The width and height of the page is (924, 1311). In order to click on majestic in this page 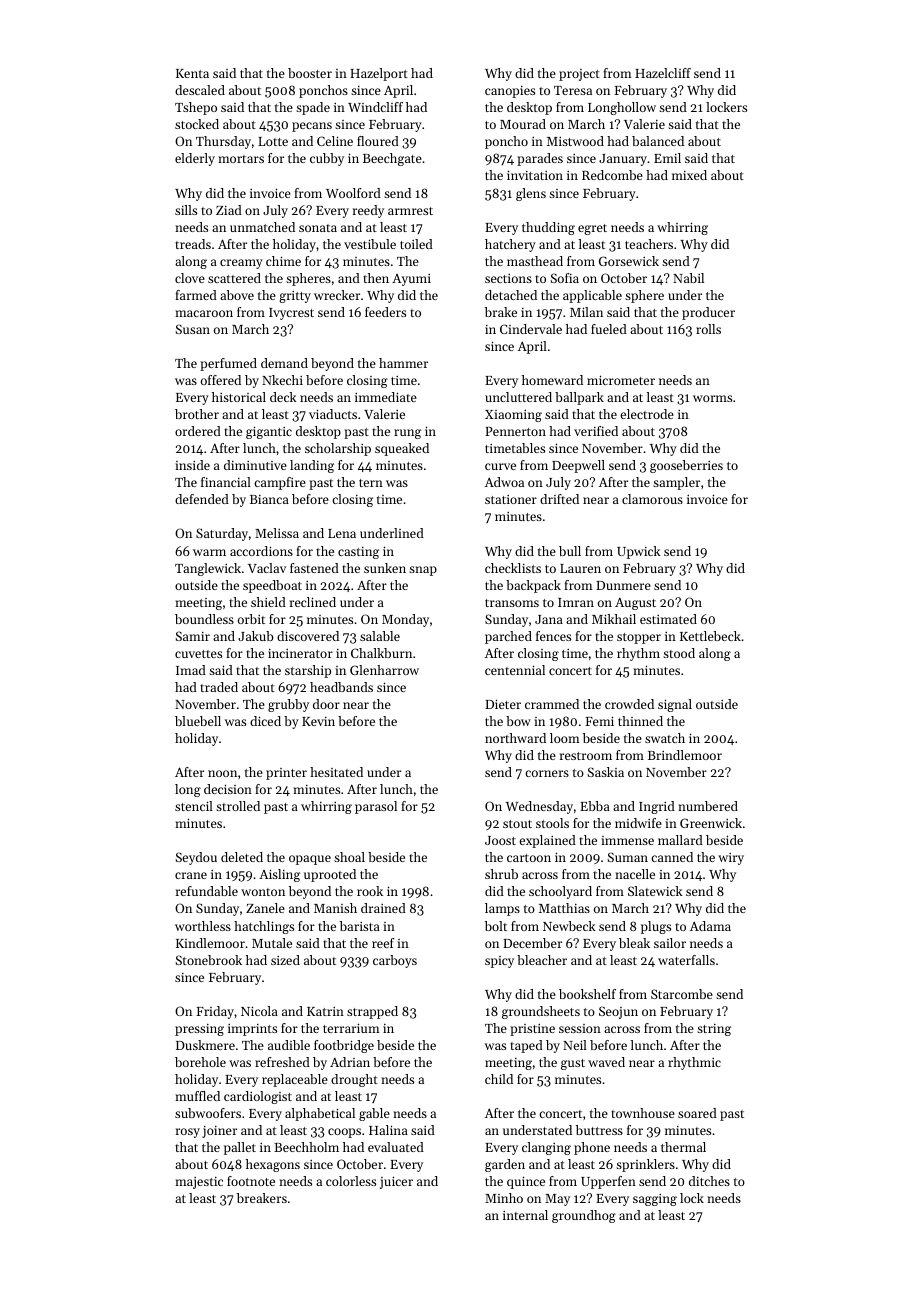, I will do `click(199, 1183)`.
